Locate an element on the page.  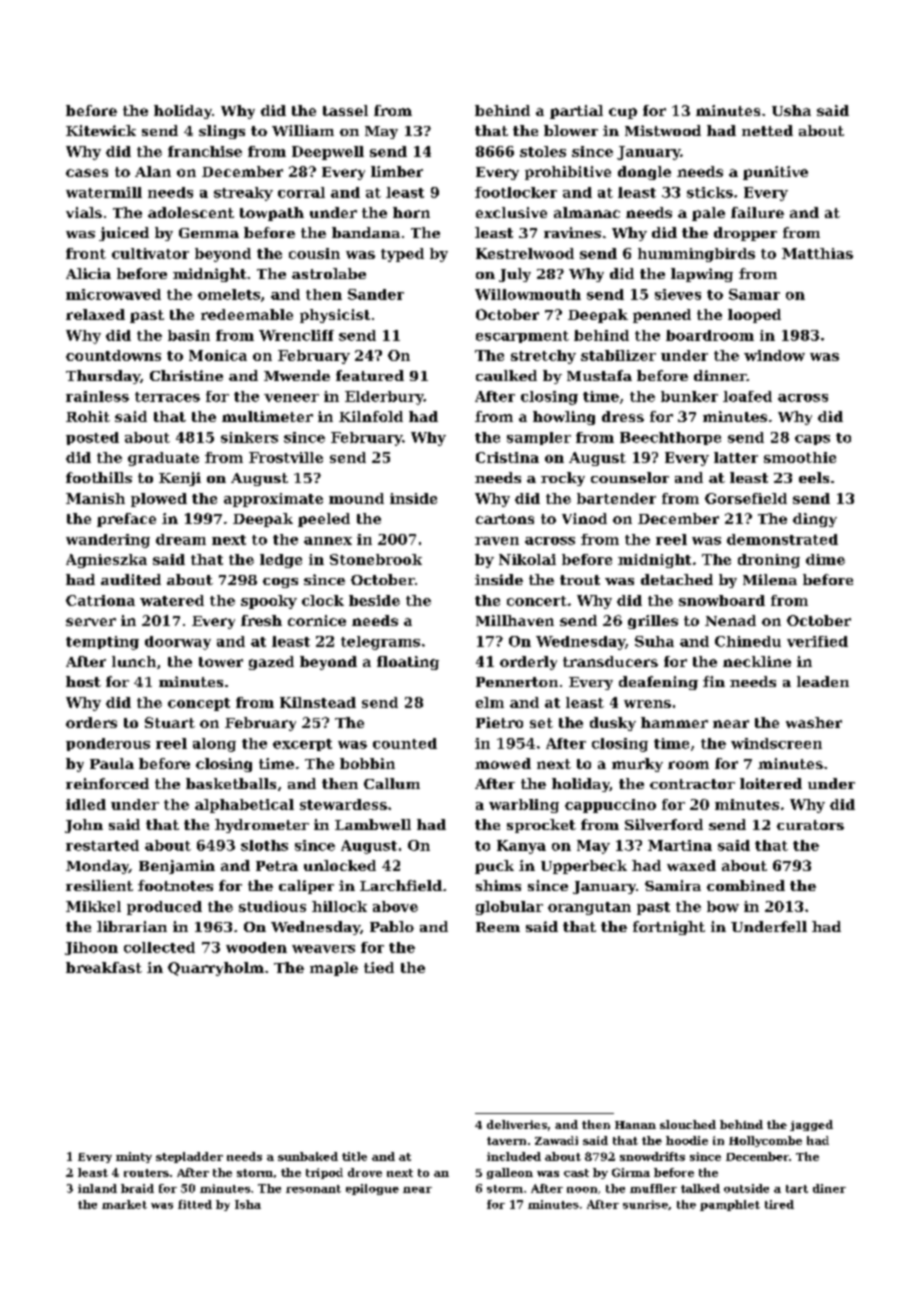
eels is located at coordinates (814, 477).
